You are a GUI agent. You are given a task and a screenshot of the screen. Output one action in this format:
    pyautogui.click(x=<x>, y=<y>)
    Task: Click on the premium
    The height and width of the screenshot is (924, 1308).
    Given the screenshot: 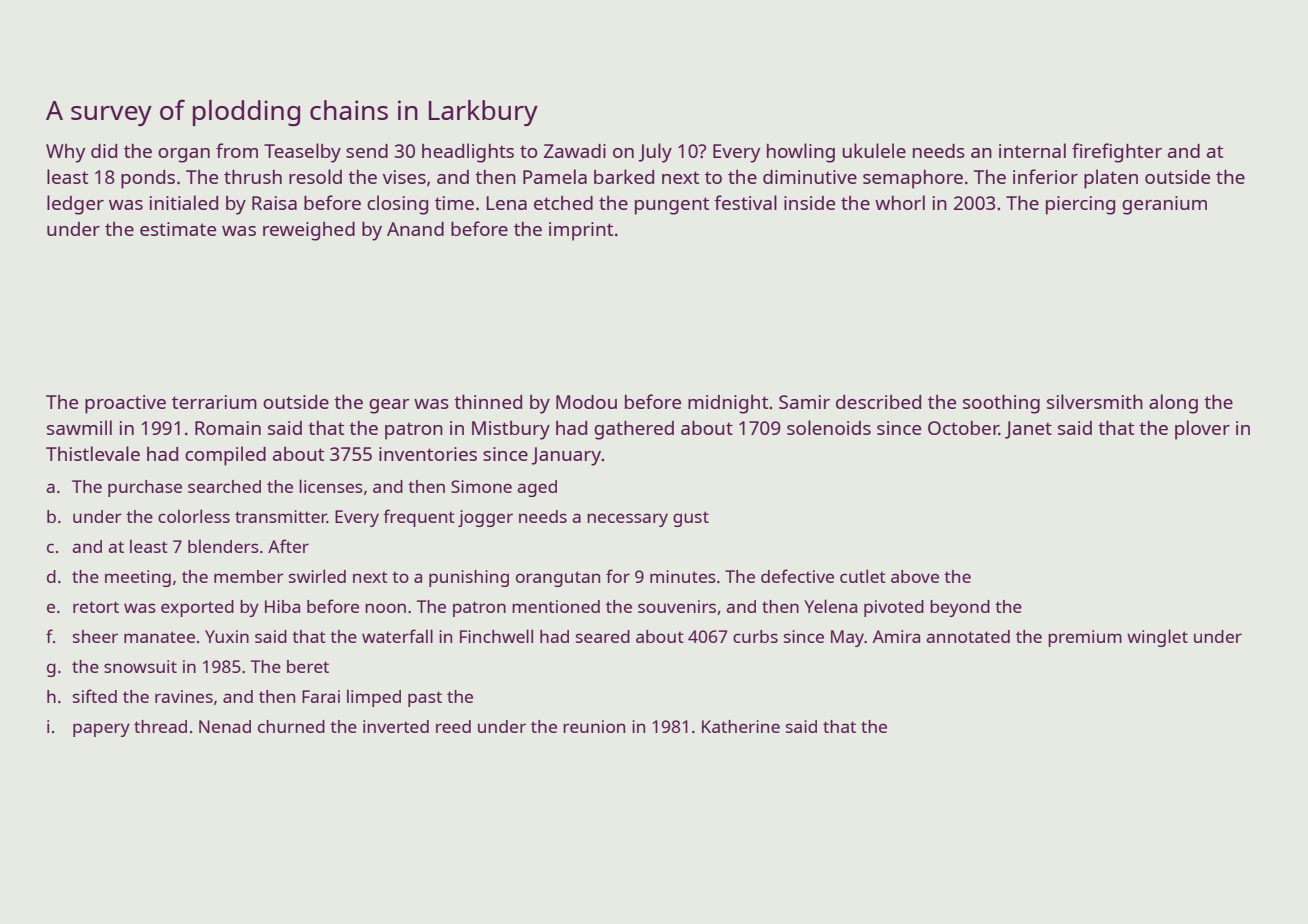 What is the action you would take?
    pyautogui.click(x=1085, y=638)
